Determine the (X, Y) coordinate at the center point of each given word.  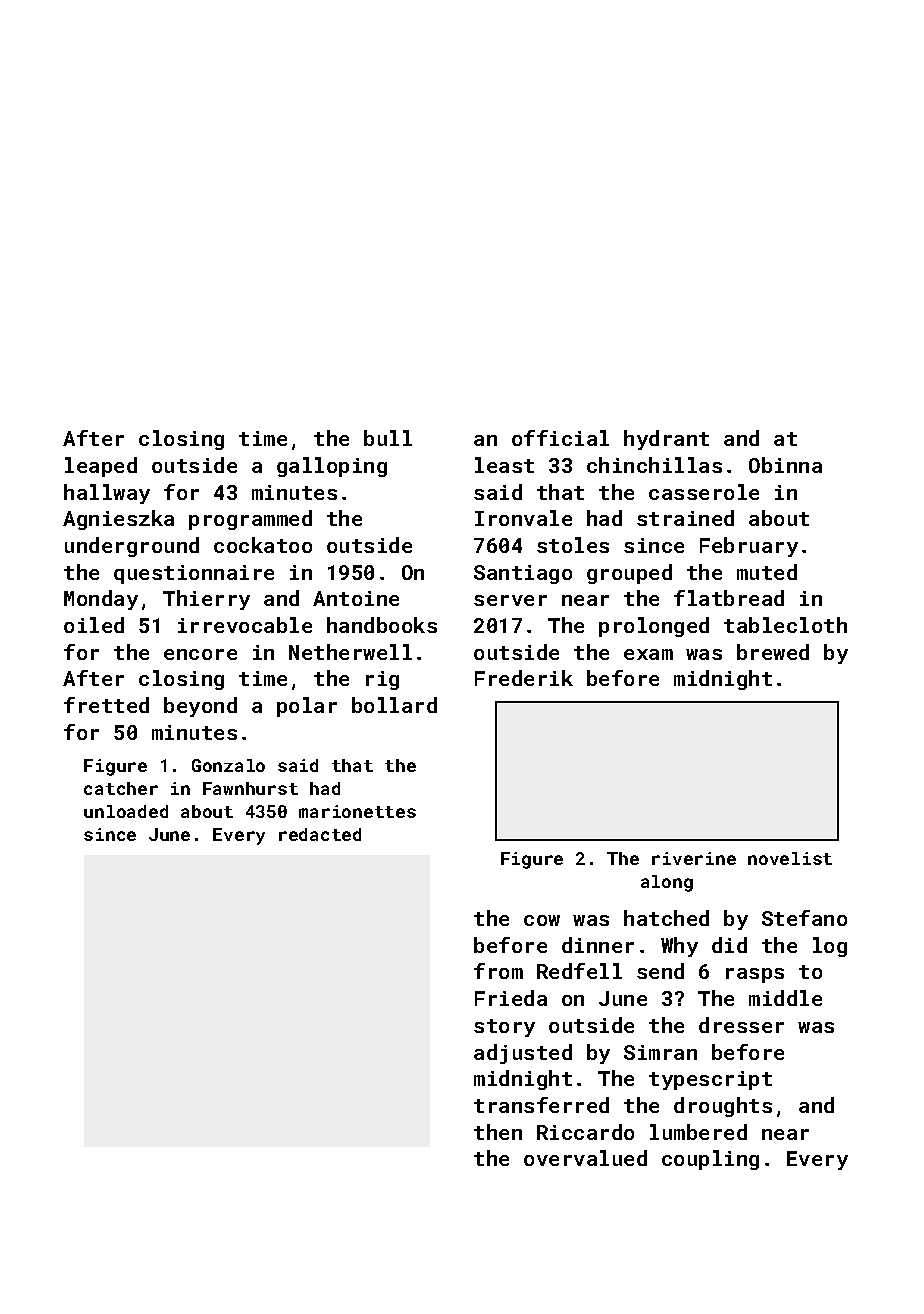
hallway (107, 494)
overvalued (585, 1158)
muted (767, 572)
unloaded (126, 811)
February (749, 547)
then (498, 1132)
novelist (790, 858)
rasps (755, 975)
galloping (332, 467)
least (504, 465)
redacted (320, 834)
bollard (394, 705)
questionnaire (194, 574)
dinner (598, 945)
